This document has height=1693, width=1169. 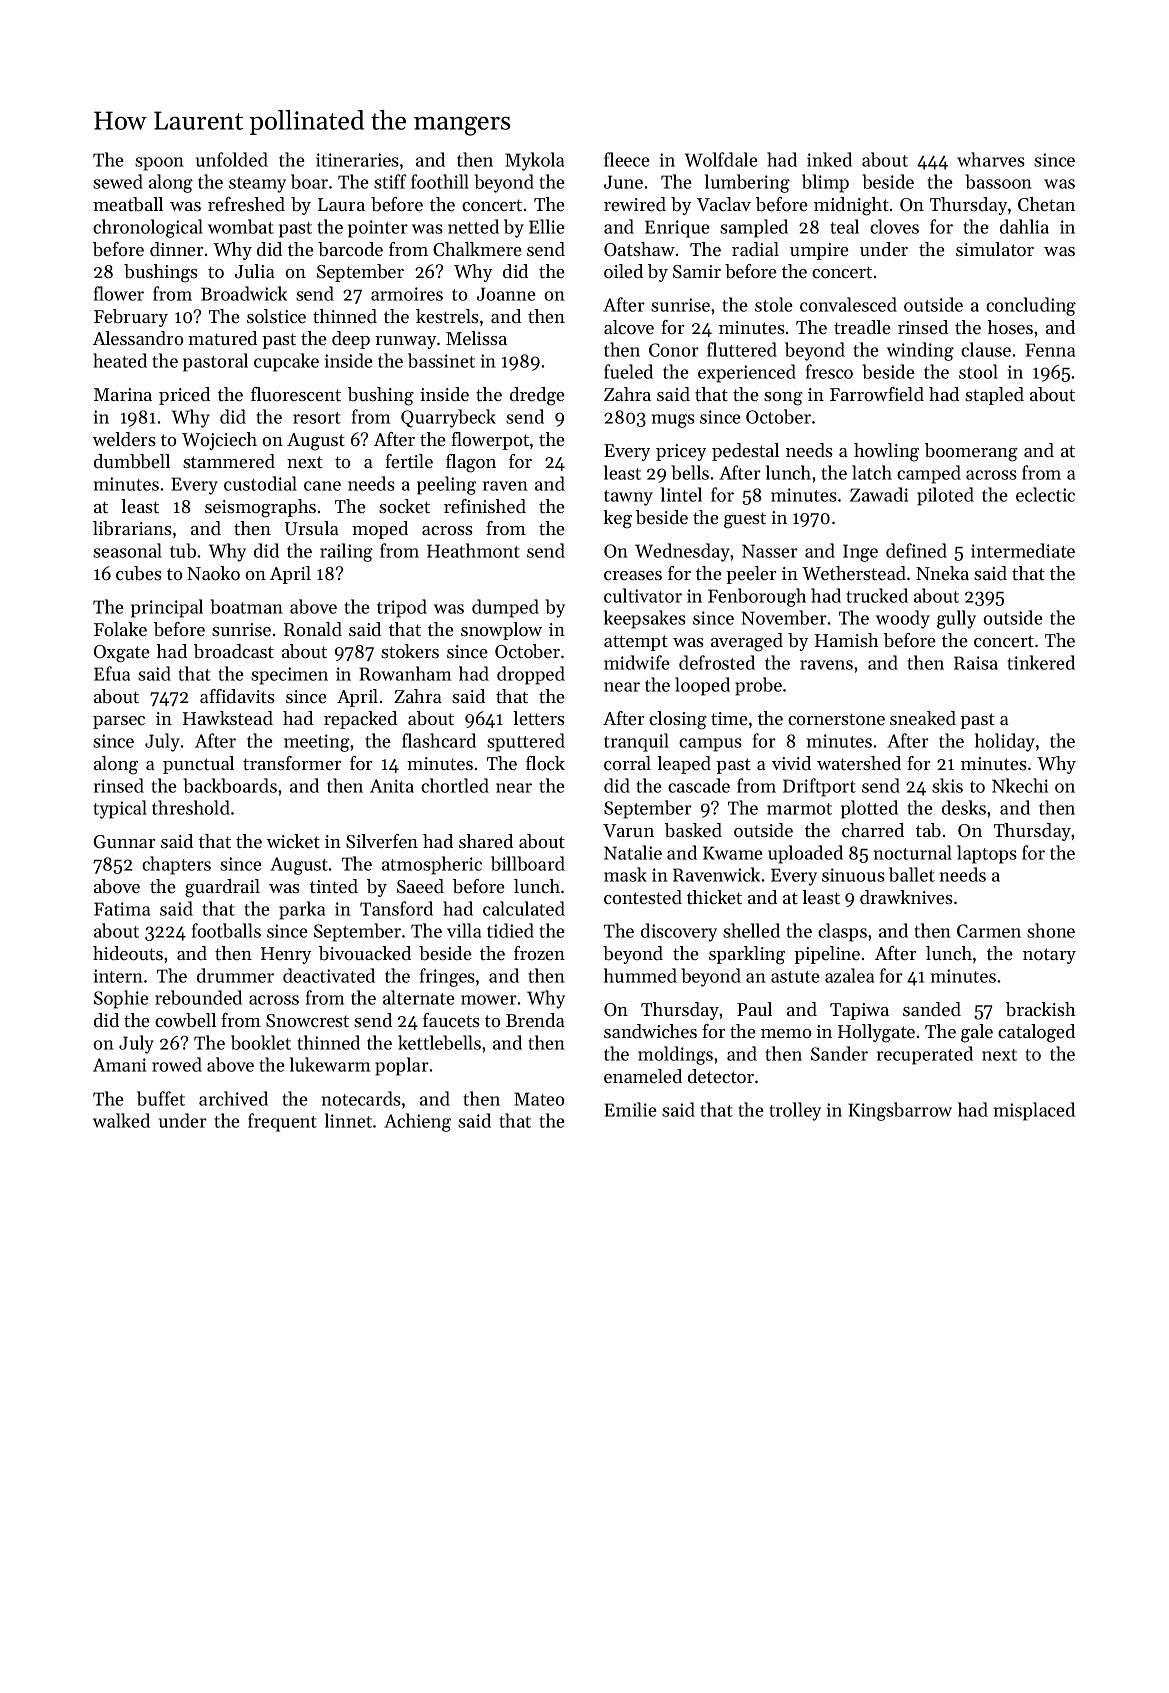 What do you see at coordinates (1020, 785) in the document?
I see `Nkechi` at bounding box center [1020, 785].
